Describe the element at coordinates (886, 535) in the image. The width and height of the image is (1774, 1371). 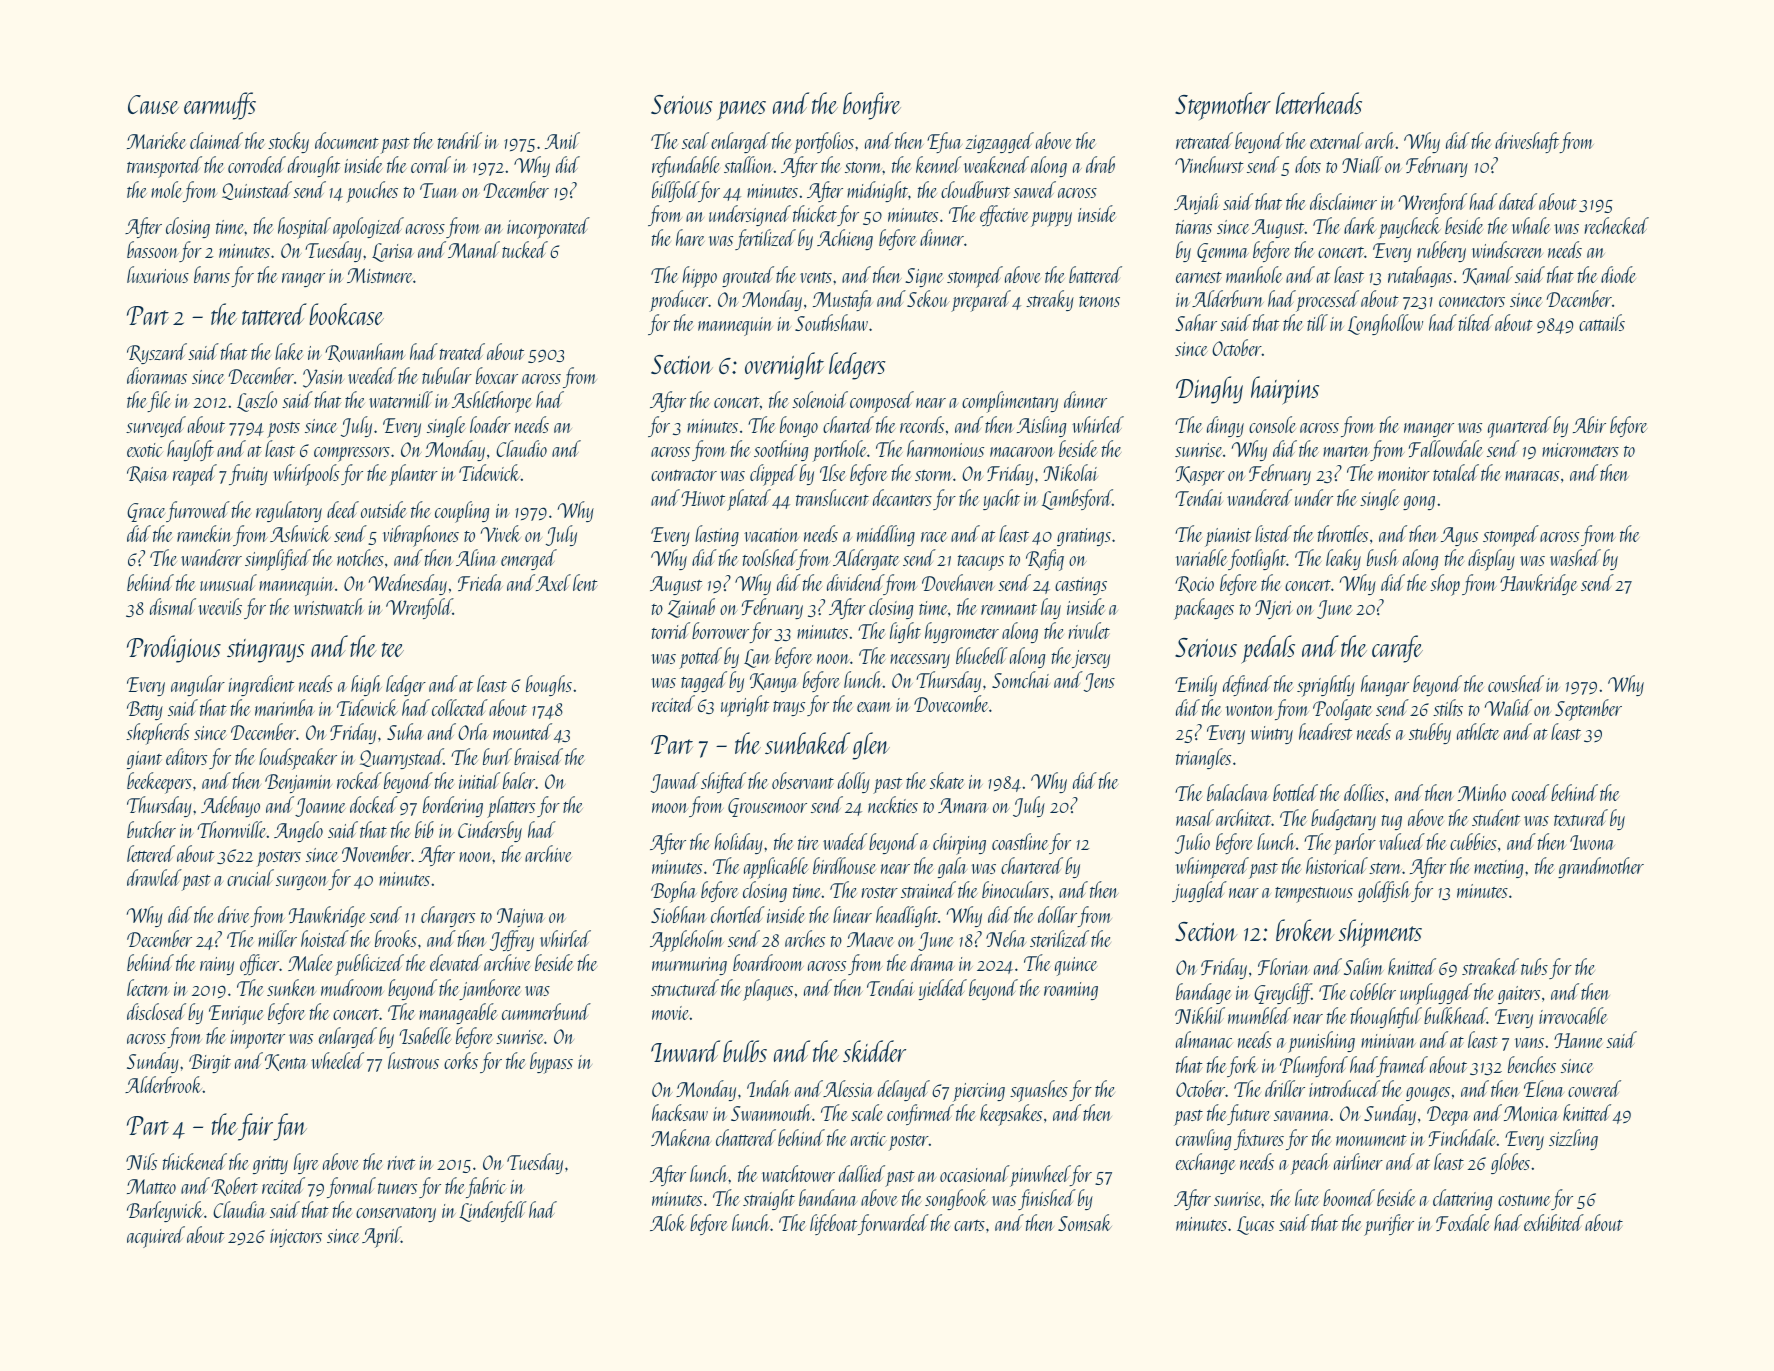
I see `middling` at that location.
